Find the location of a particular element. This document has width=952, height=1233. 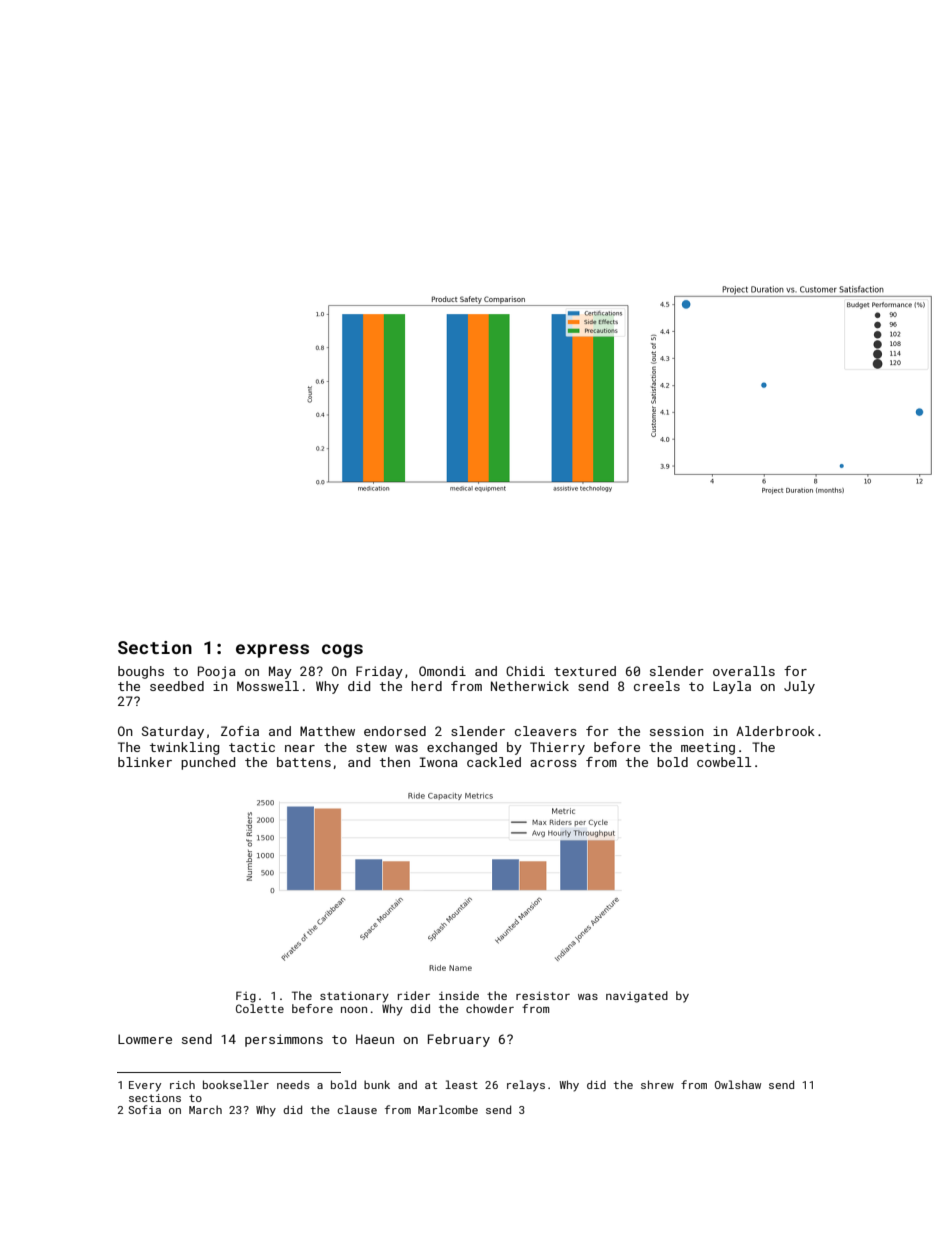

express is located at coordinates (272, 651).
